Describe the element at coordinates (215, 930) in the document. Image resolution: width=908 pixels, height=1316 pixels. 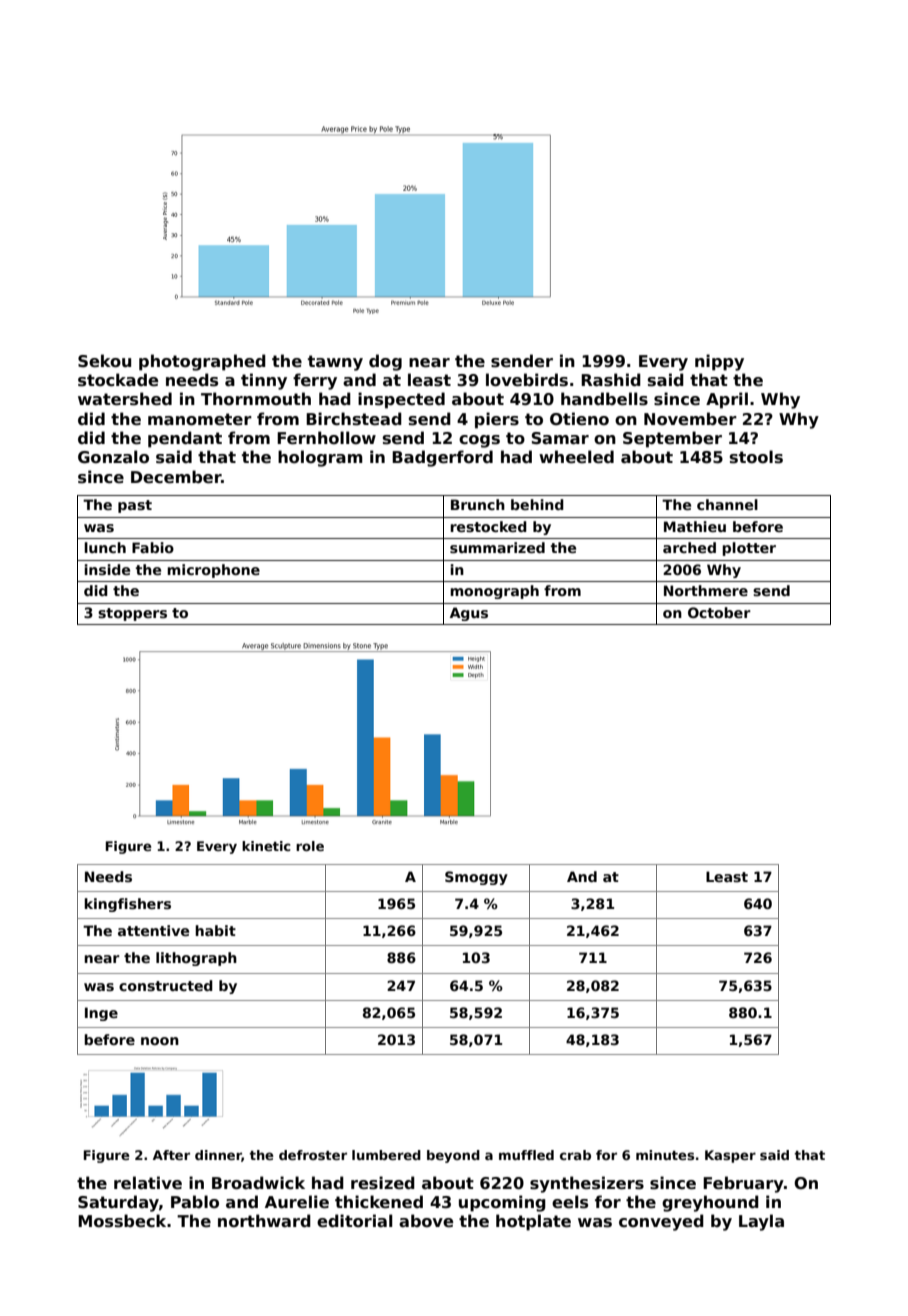
I see `habit` at that location.
